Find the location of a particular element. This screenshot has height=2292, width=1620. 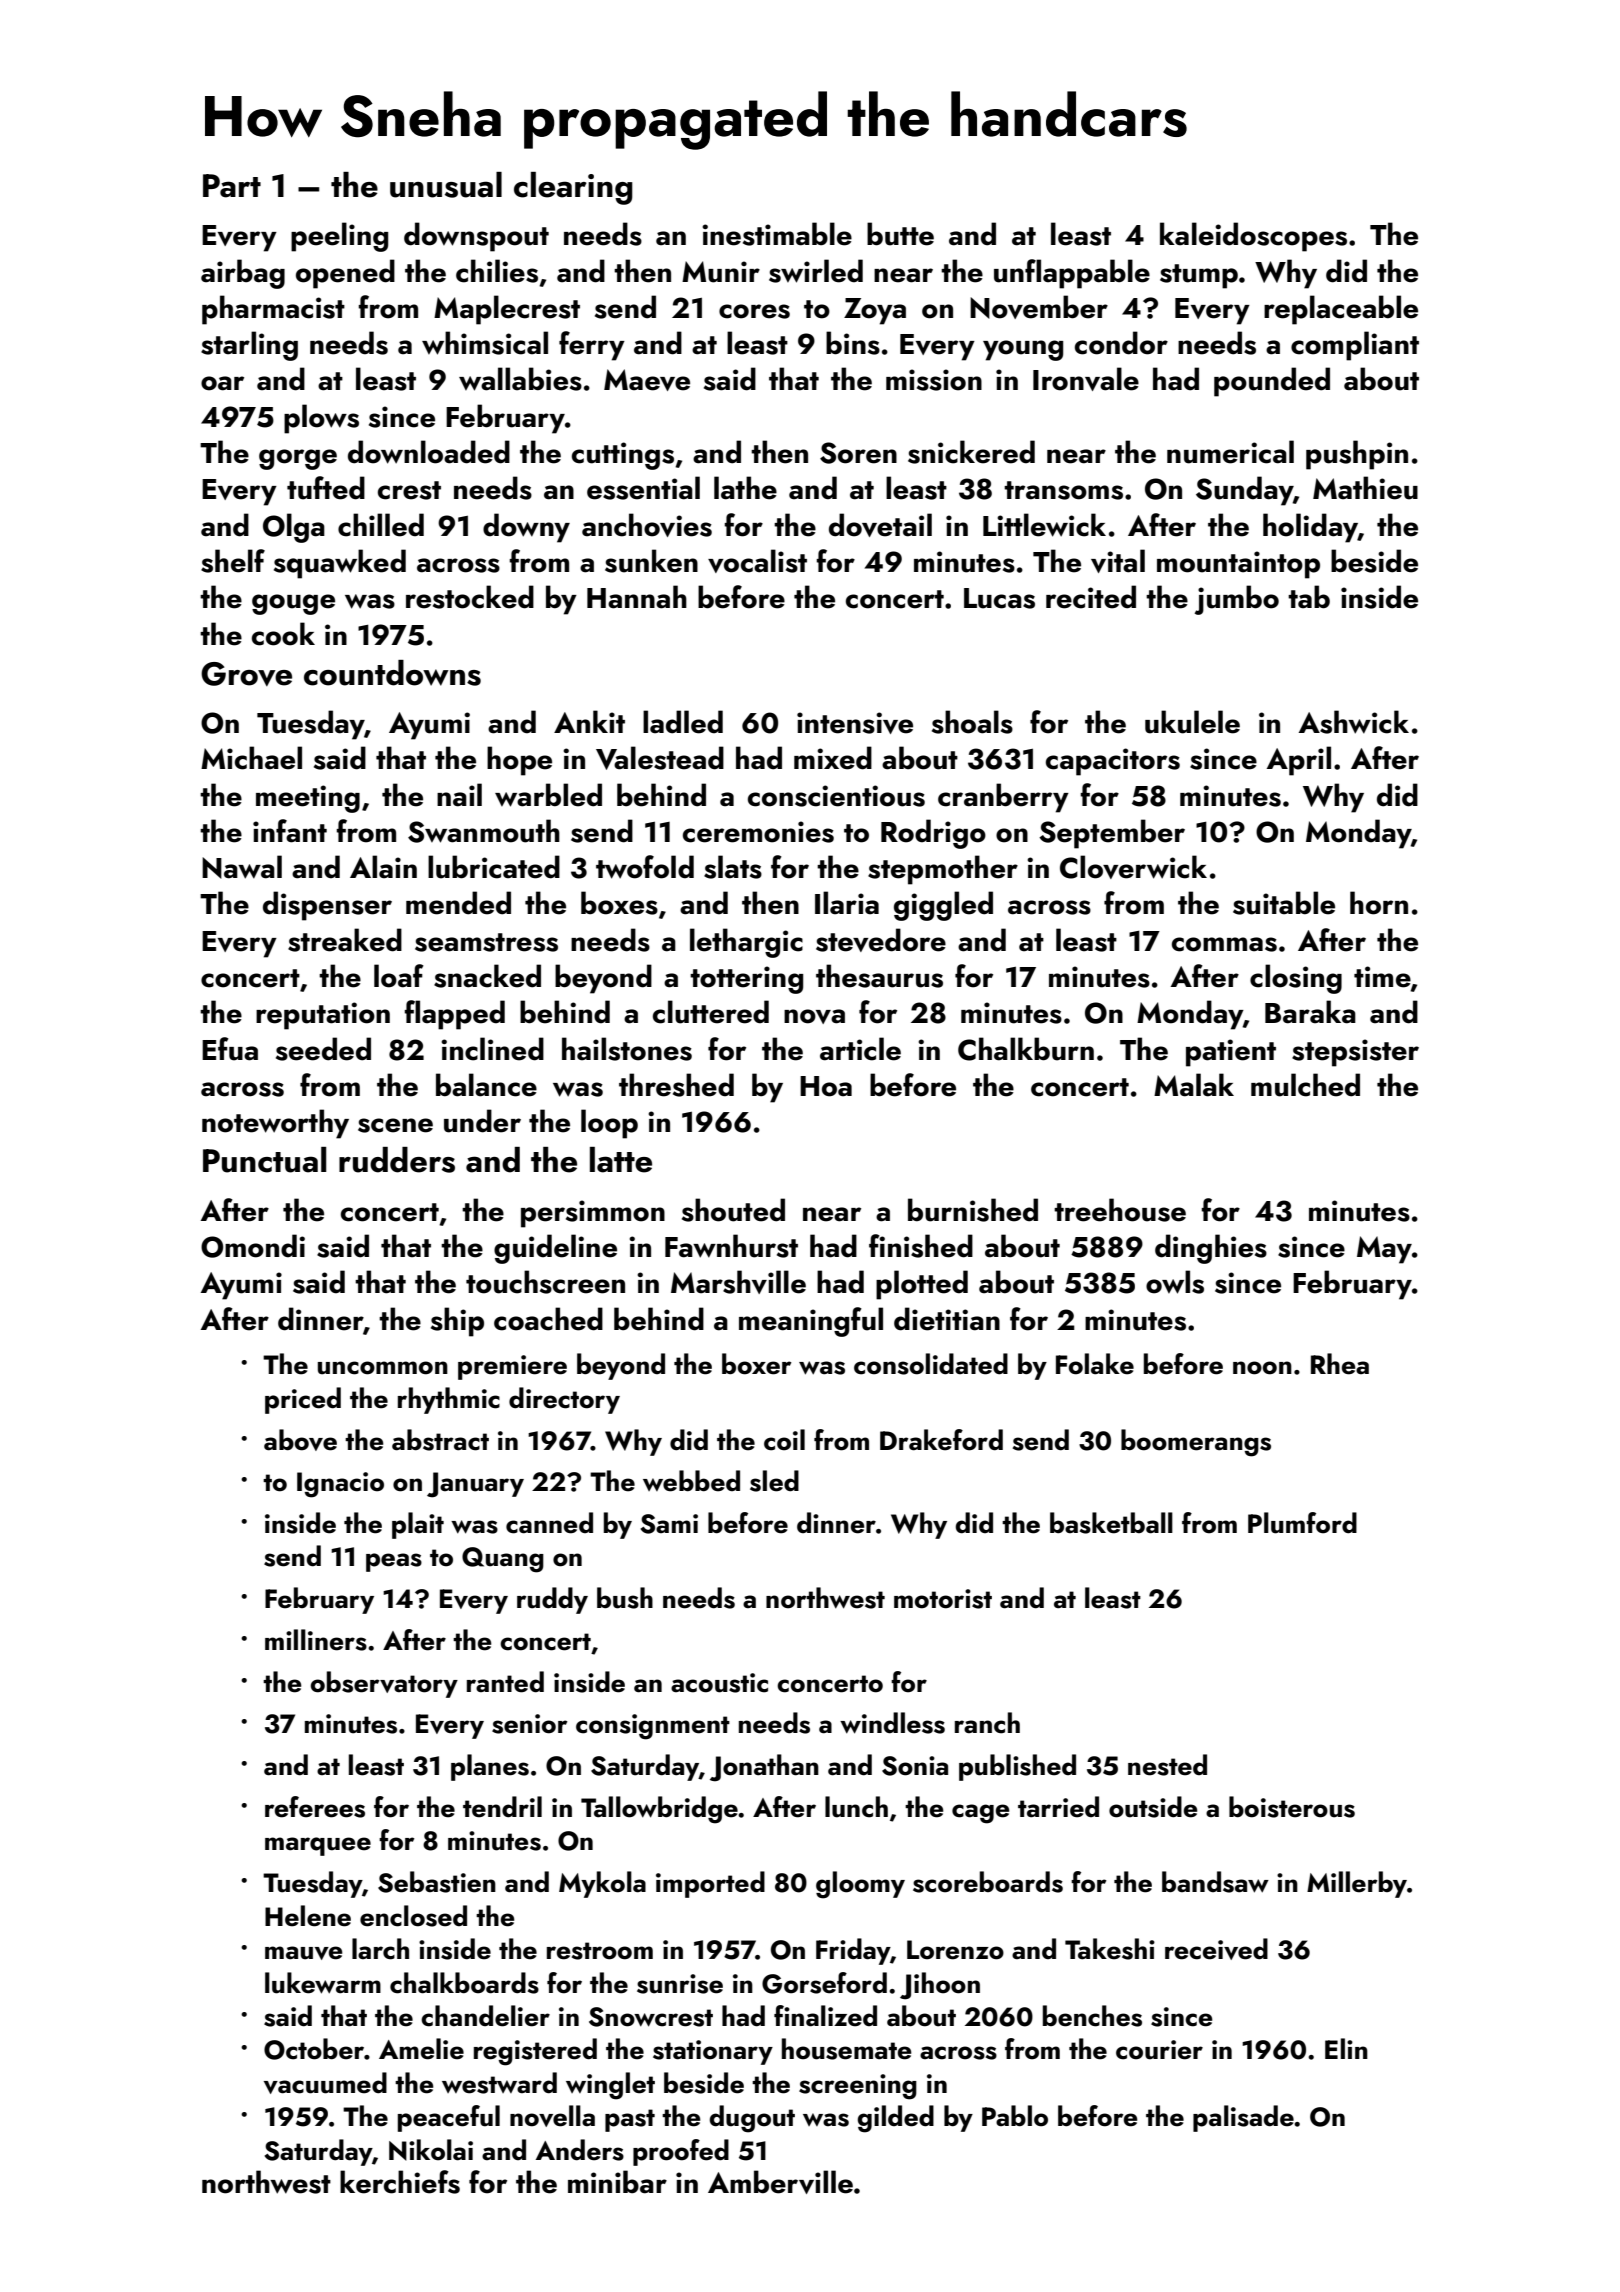

vacuumed is located at coordinates (325, 2083).
